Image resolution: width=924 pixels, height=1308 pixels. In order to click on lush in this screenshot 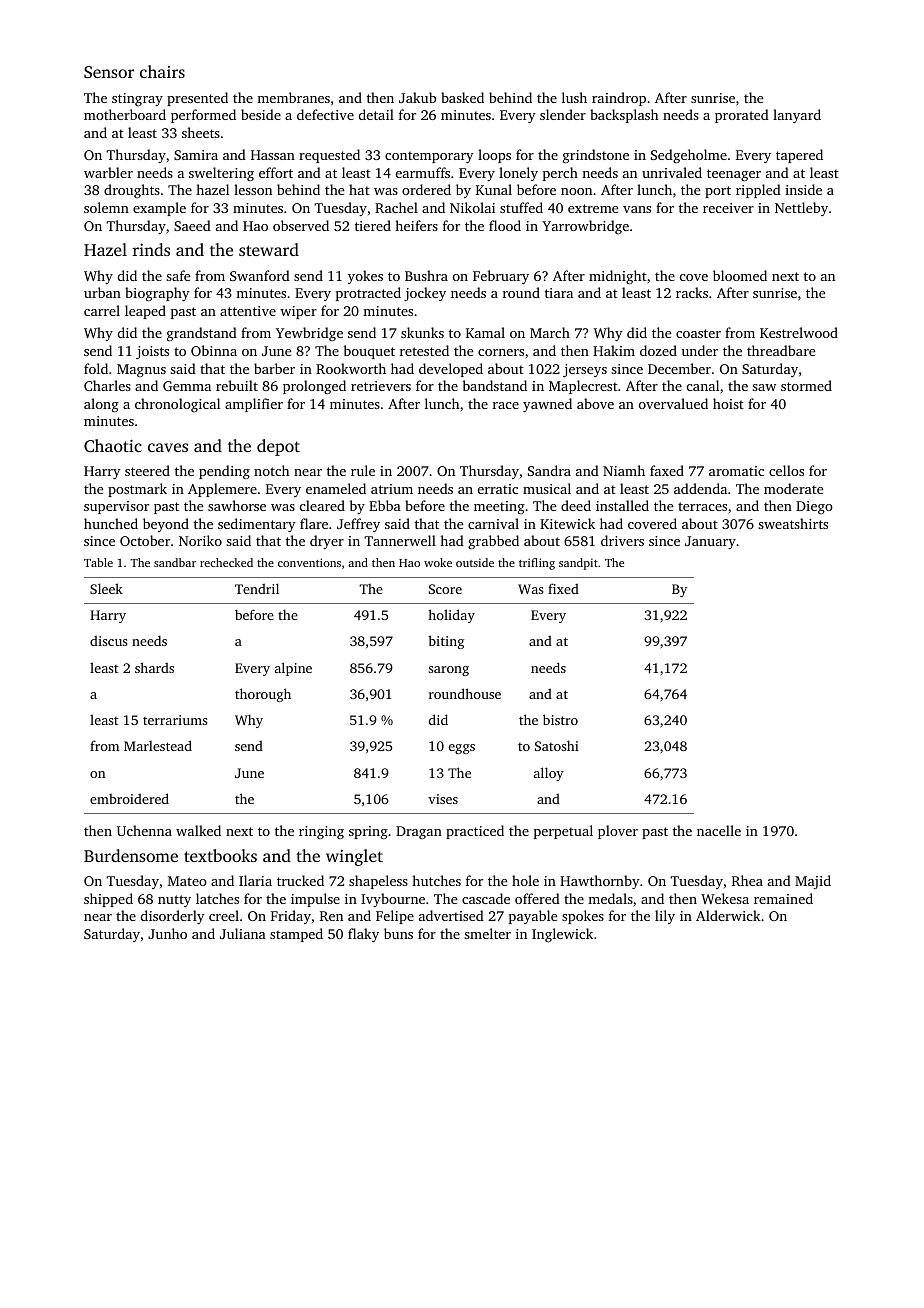, I will do `click(574, 97)`.
